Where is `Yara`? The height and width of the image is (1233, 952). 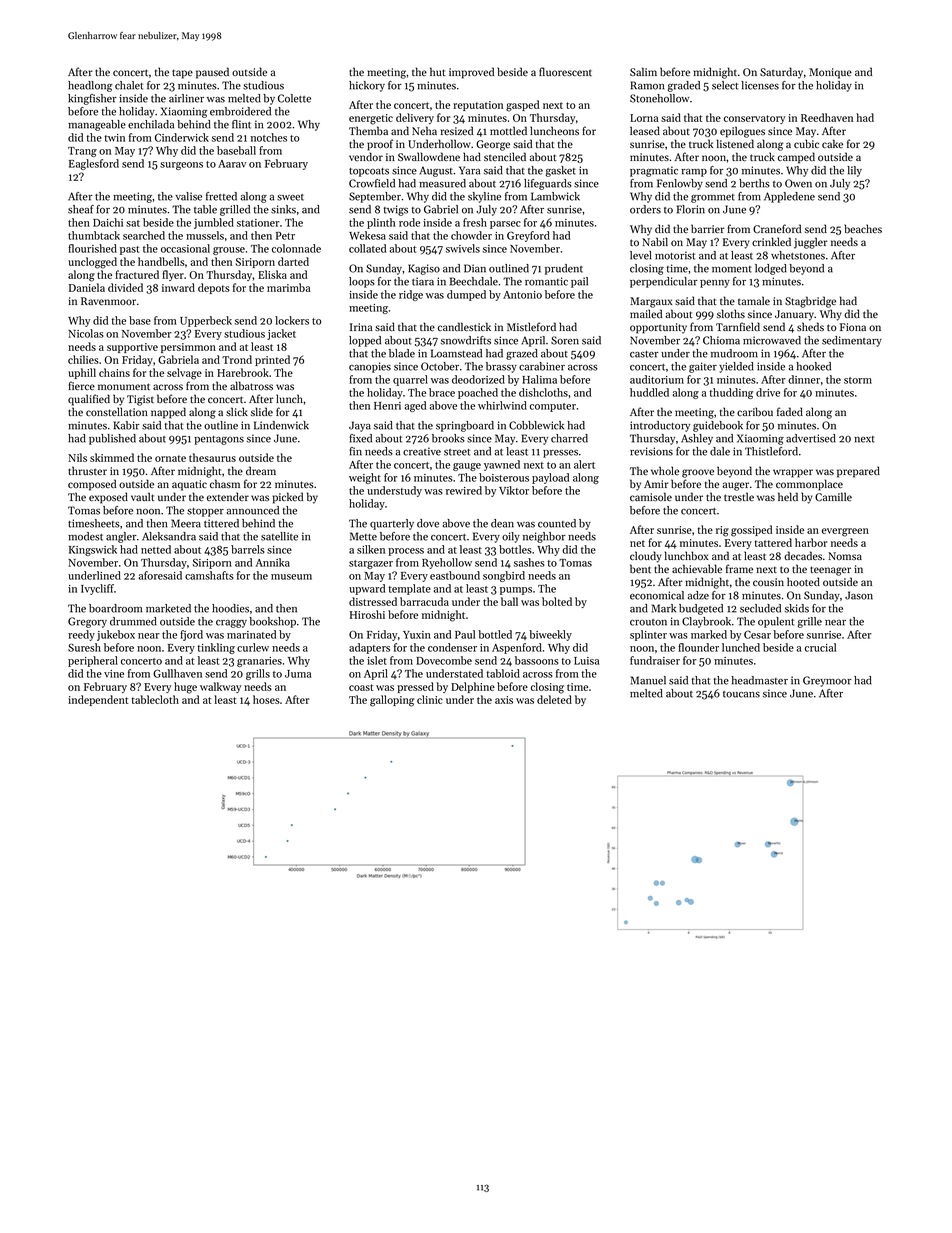
Yara is located at coordinates (469, 170).
